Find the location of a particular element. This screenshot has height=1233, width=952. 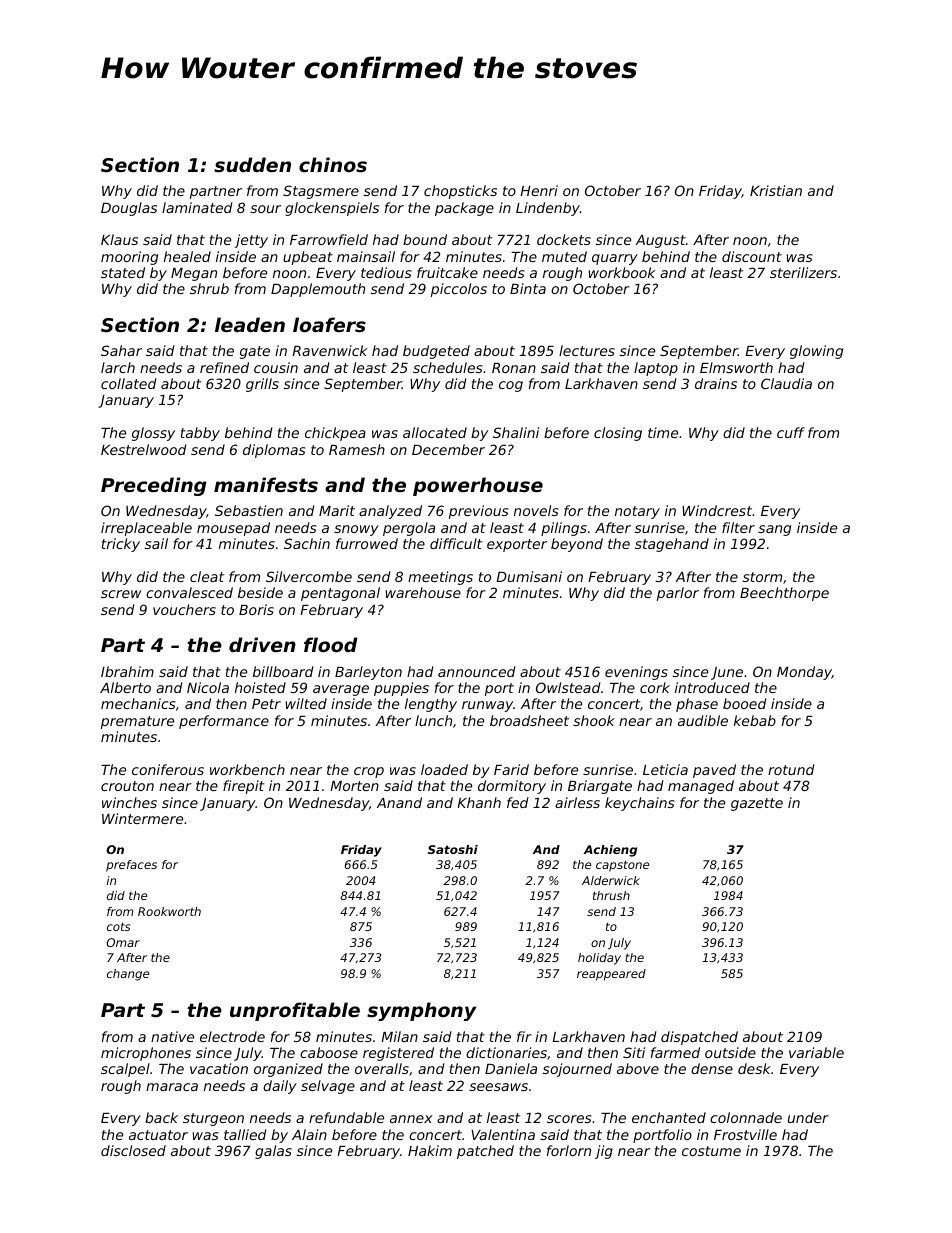

coniferous is located at coordinates (168, 769).
